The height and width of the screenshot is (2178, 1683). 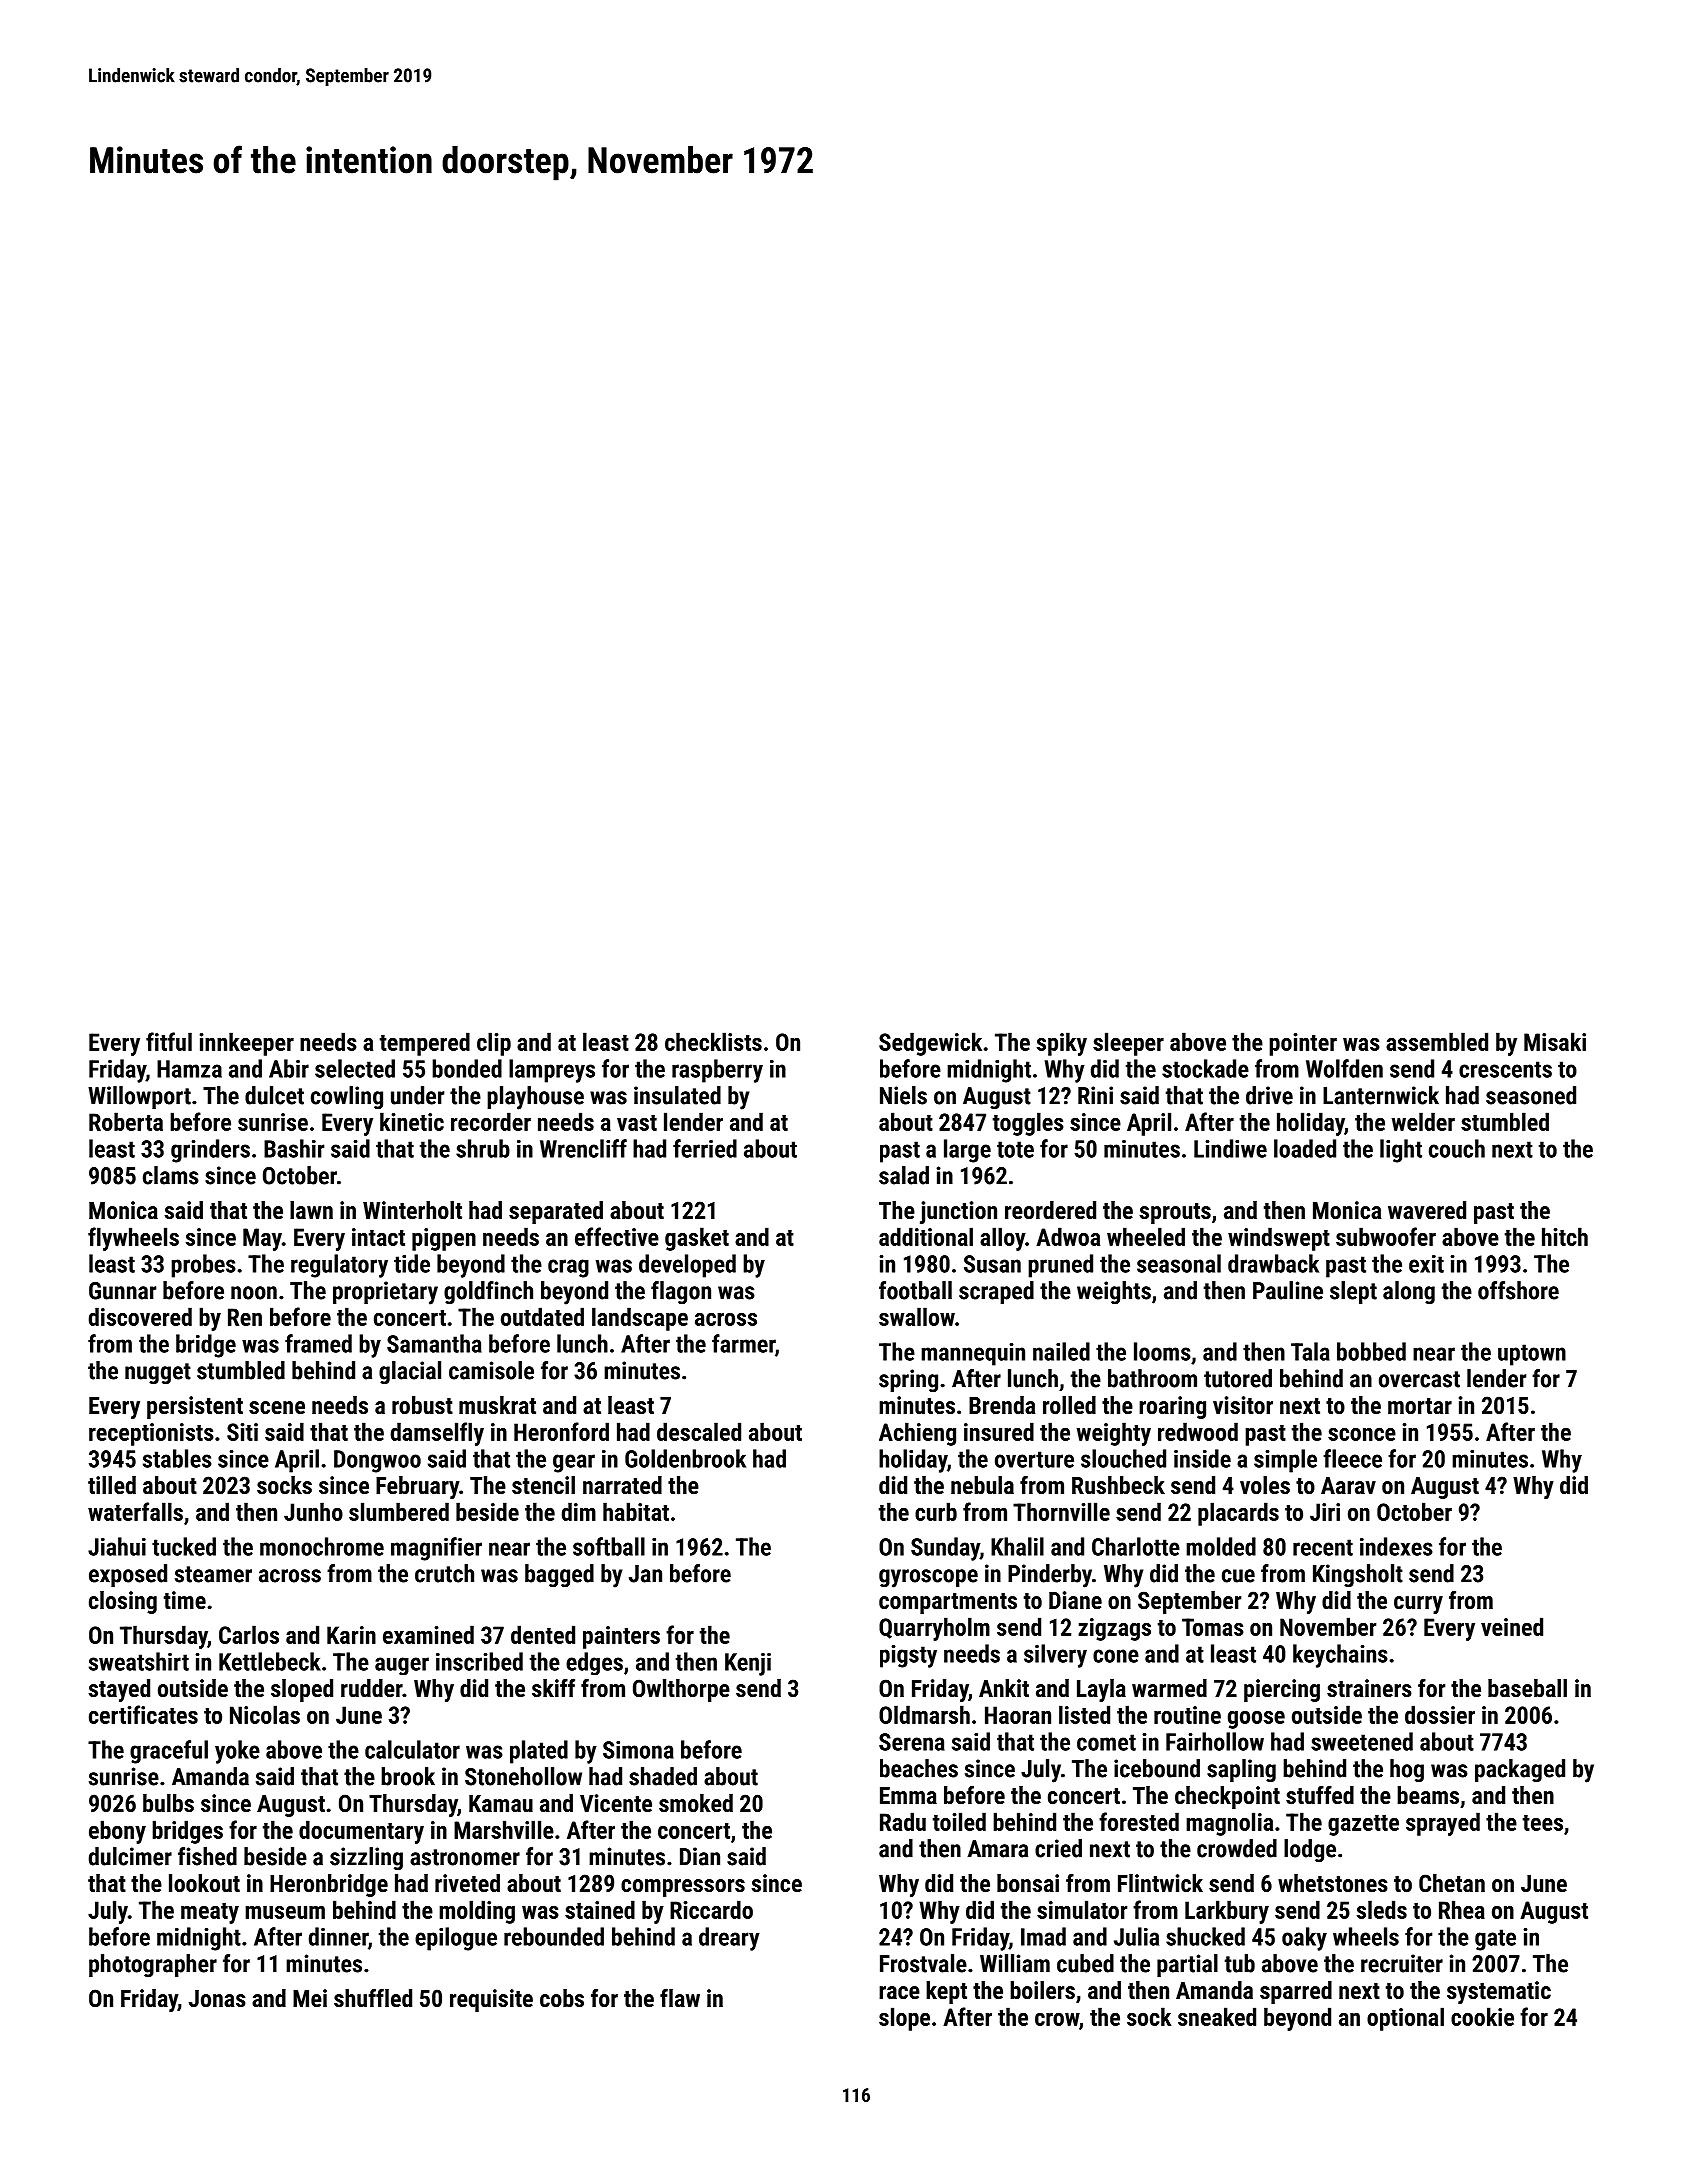 I want to click on beaches, so click(x=919, y=1768).
